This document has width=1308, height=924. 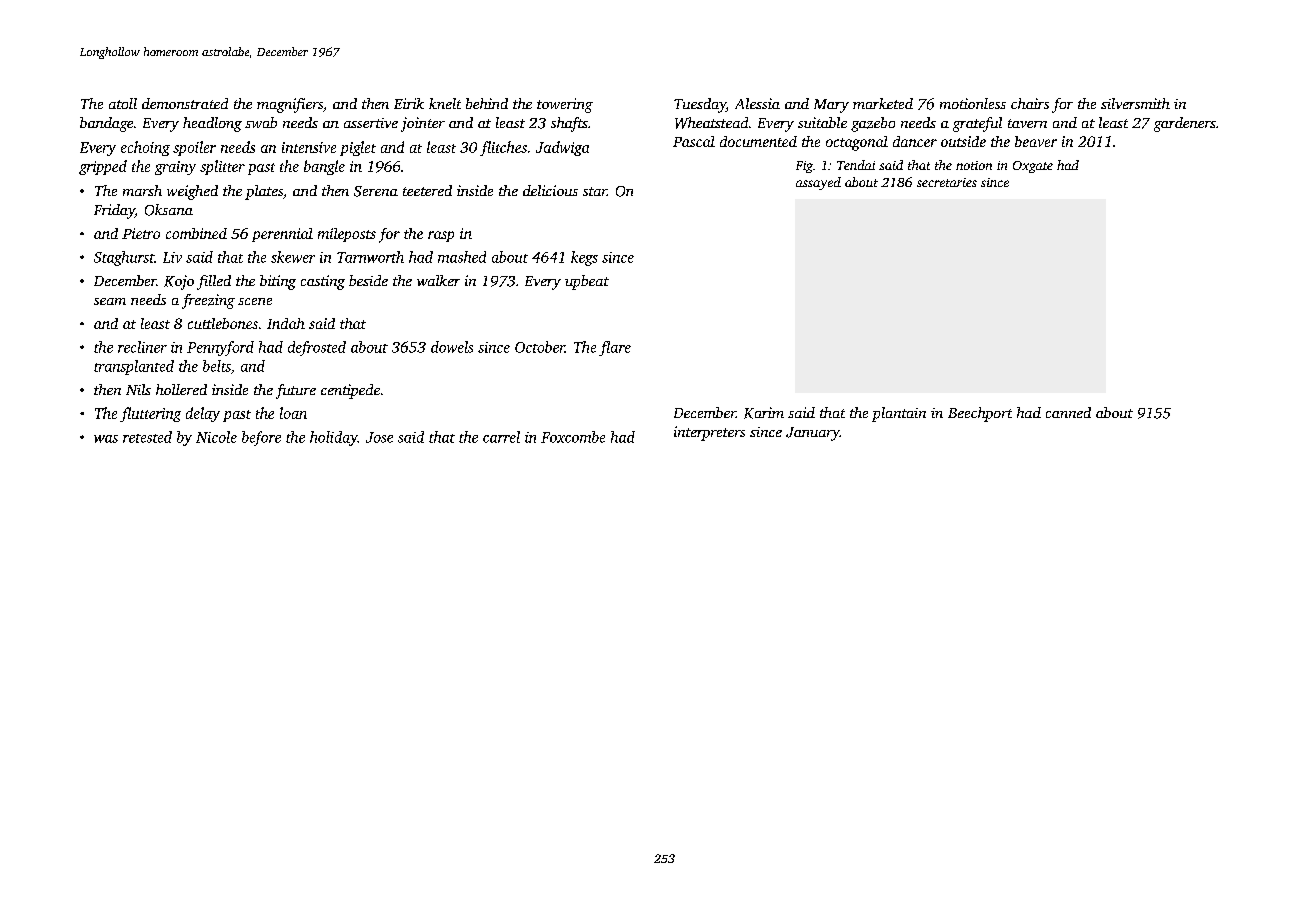 I want to click on swab, so click(x=261, y=122).
